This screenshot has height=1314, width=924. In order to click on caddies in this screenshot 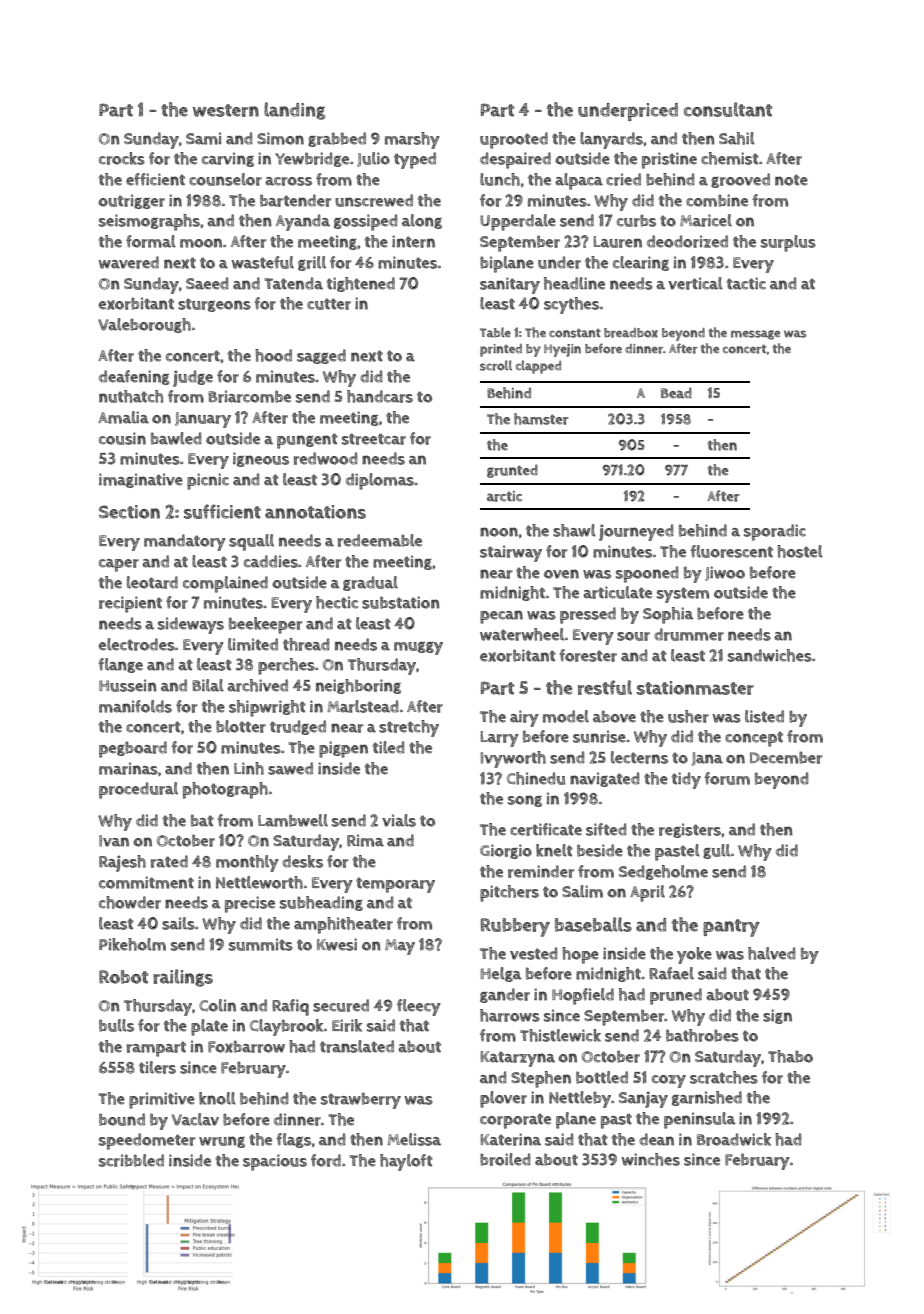, I will do `click(271, 561)`.
